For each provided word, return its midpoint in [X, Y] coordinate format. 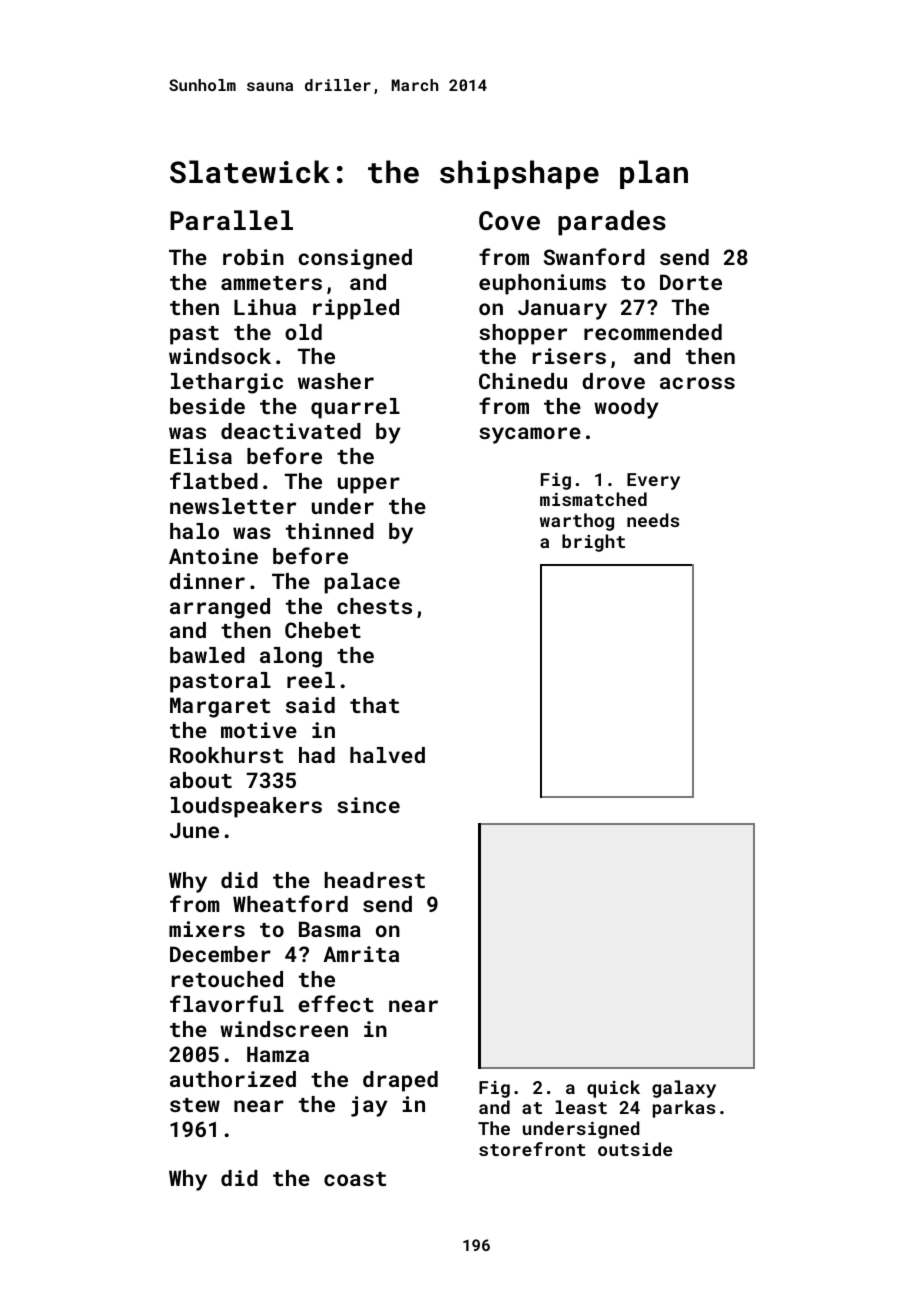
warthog [577, 522]
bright [593, 543]
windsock [220, 356]
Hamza [278, 1054]
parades [612, 223]
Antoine [213, 556]
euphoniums [542, 284]
